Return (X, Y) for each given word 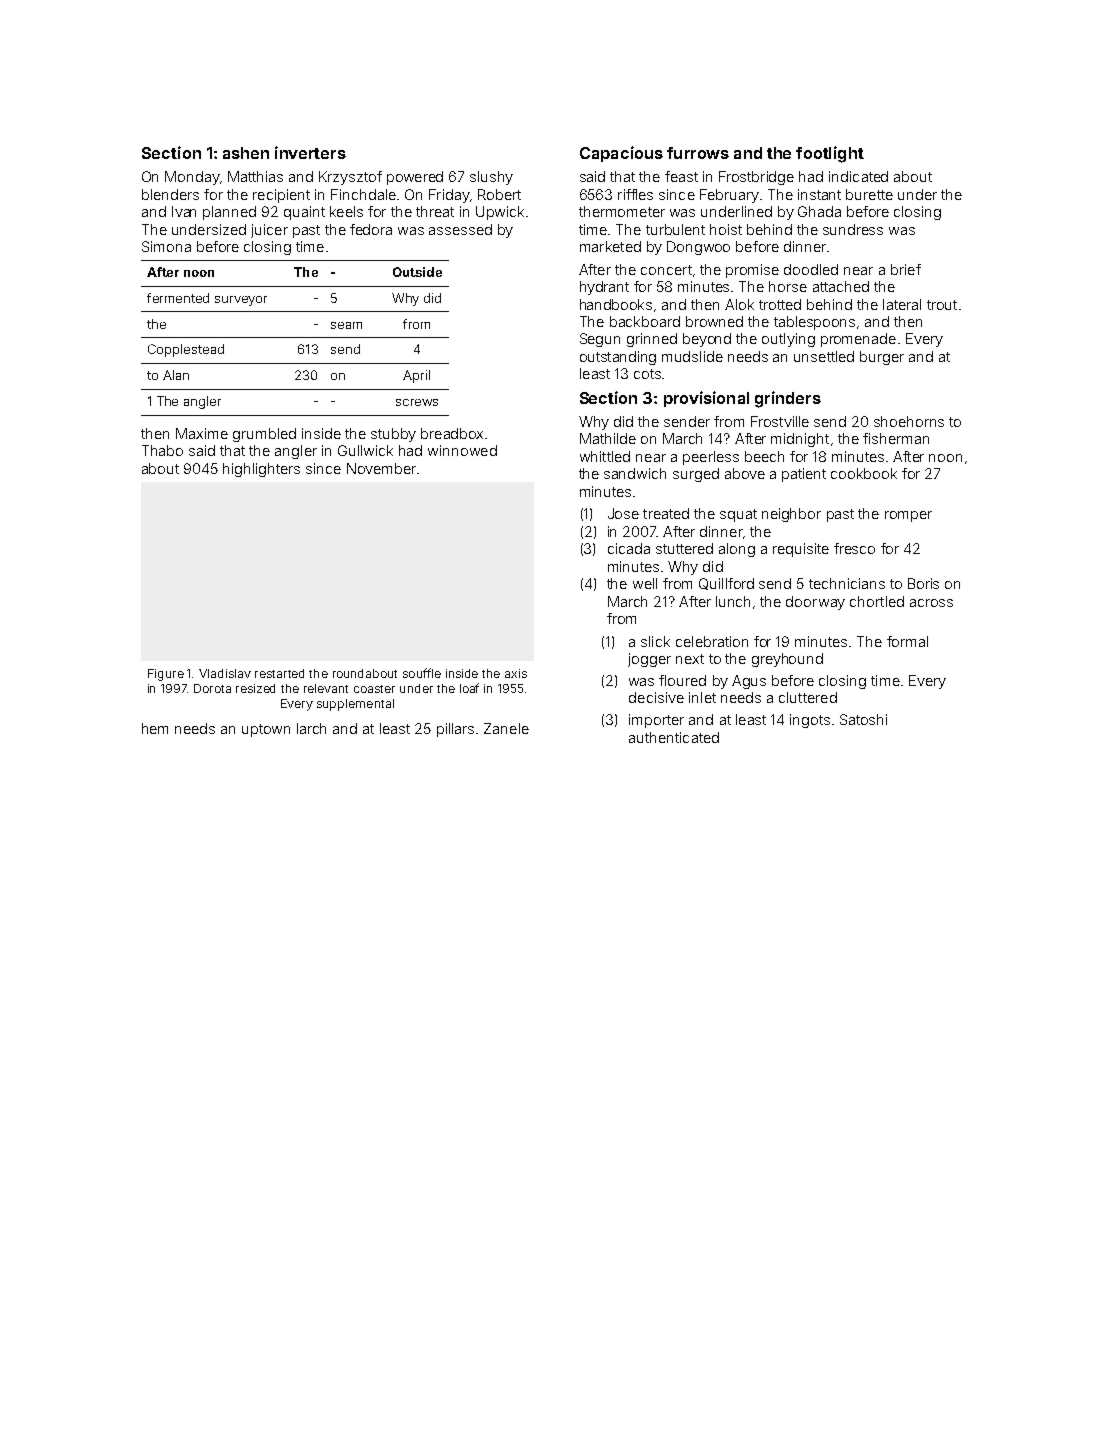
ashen (246, 153)
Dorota (212, 688)
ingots (810, 721)
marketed (610, 246)
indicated (858, 176)
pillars (455, 730)
